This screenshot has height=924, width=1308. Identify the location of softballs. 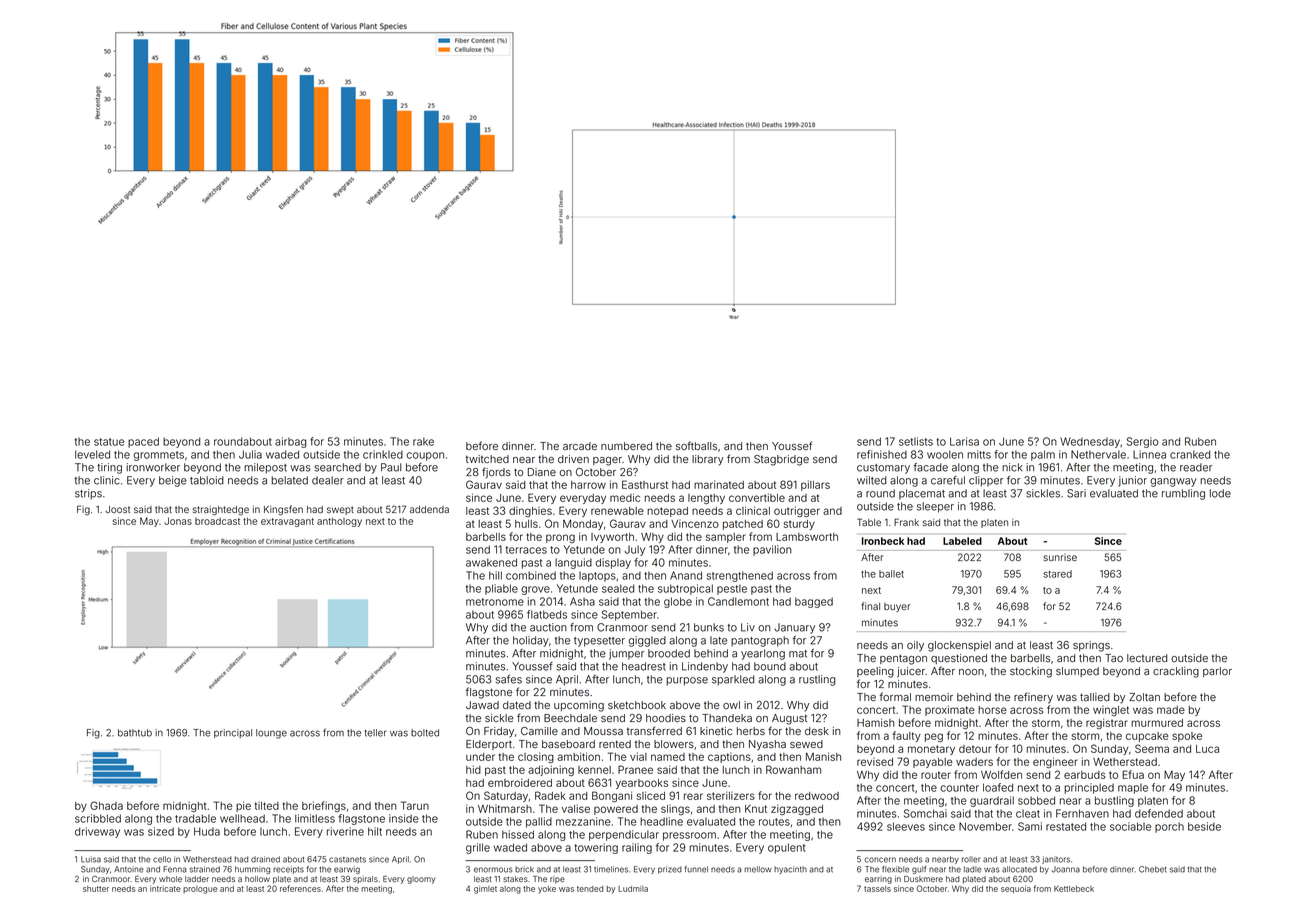
(696, 445).
